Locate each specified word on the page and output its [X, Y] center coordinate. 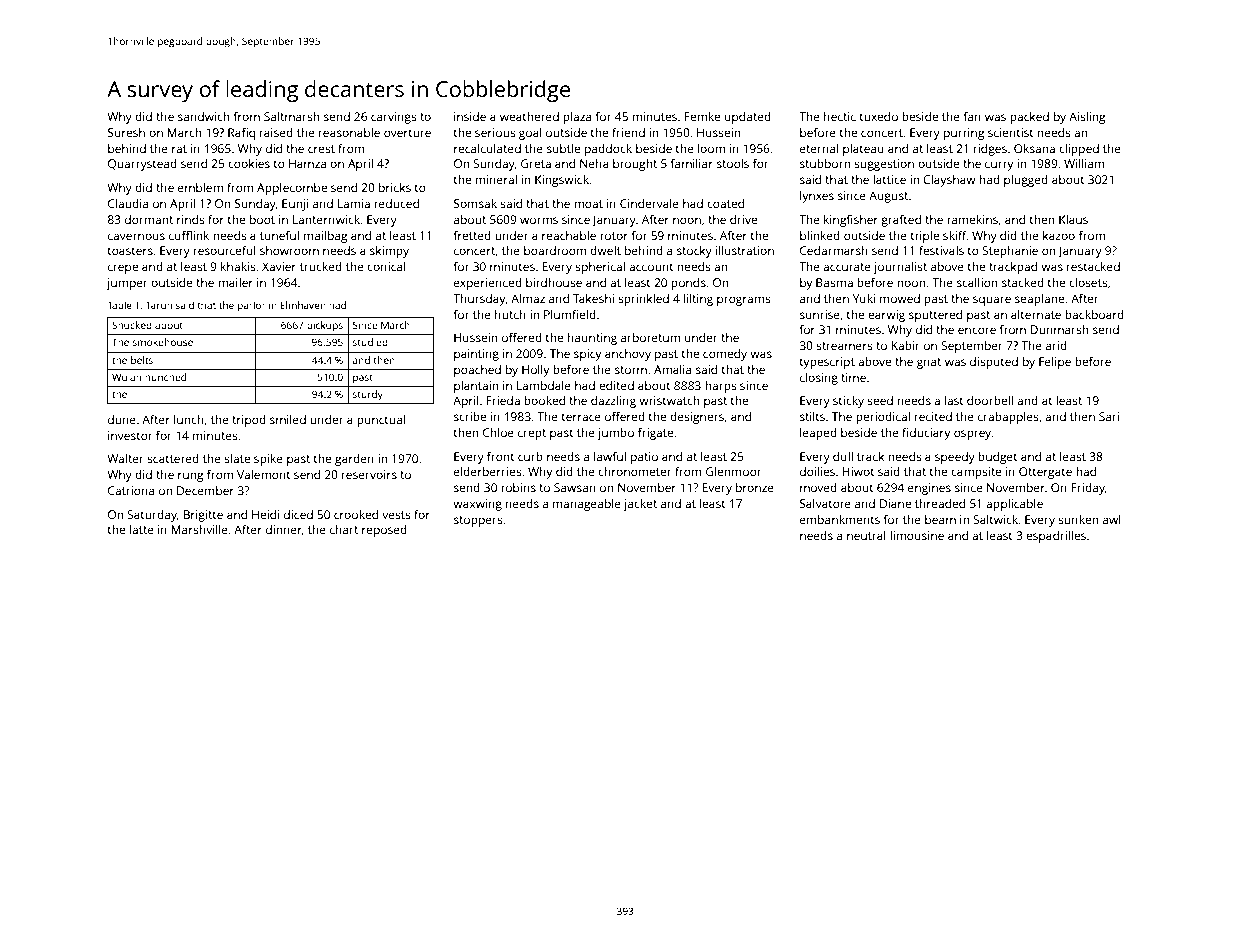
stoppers [478, 521]
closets [1088, 282]
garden [354, 460]
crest [321, 149]
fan [972, 116]
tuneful [279, 235]
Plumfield [570, 314]
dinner [284, 529]
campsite [976, 473]
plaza [577, 118]
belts [142, 360]
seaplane [1039, 300]
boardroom [555, 250]
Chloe [498, 432]
